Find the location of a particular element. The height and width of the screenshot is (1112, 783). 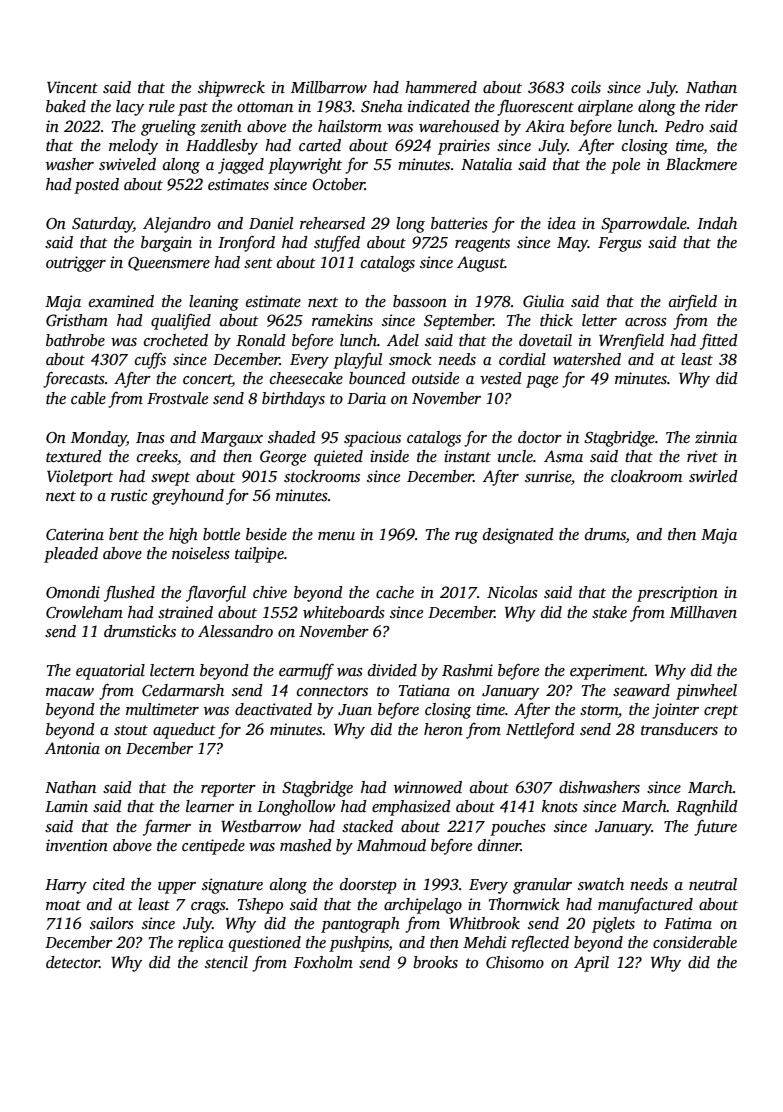

Fergus is located at coordinates (620, 244).
